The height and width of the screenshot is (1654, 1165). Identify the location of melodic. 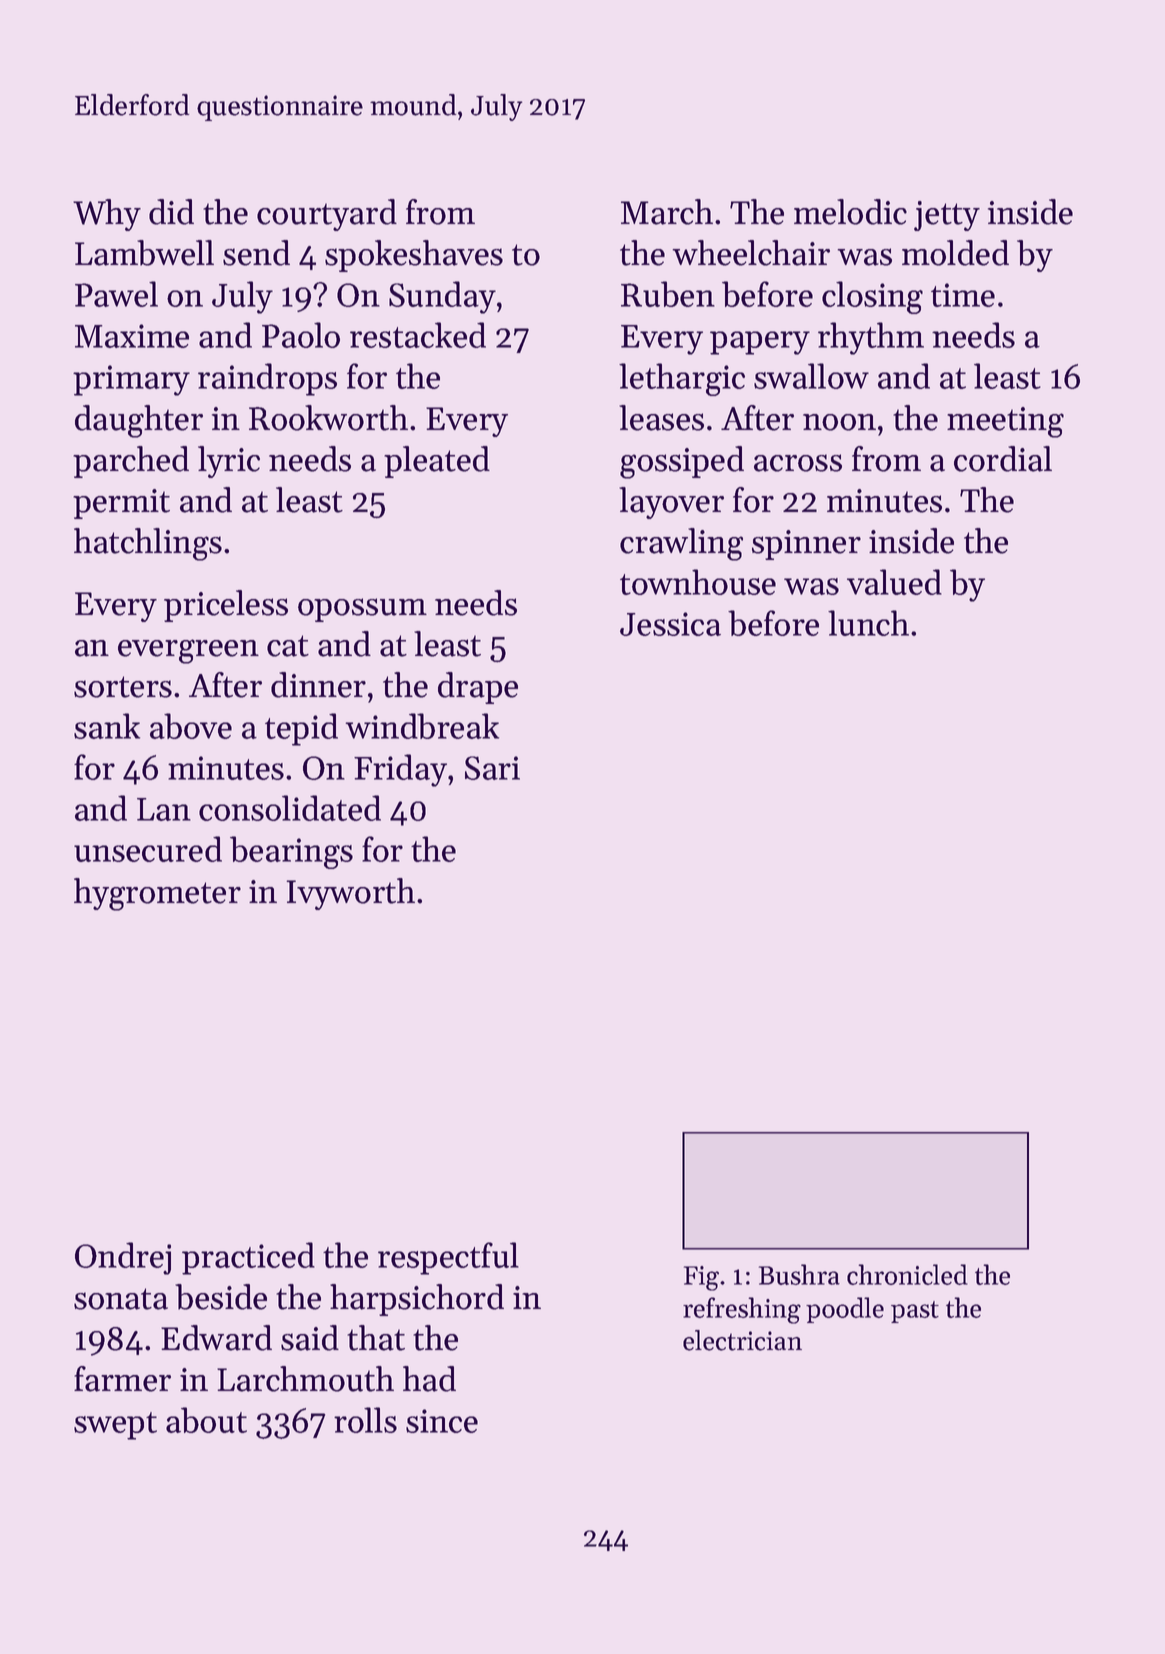
(850, 212).
